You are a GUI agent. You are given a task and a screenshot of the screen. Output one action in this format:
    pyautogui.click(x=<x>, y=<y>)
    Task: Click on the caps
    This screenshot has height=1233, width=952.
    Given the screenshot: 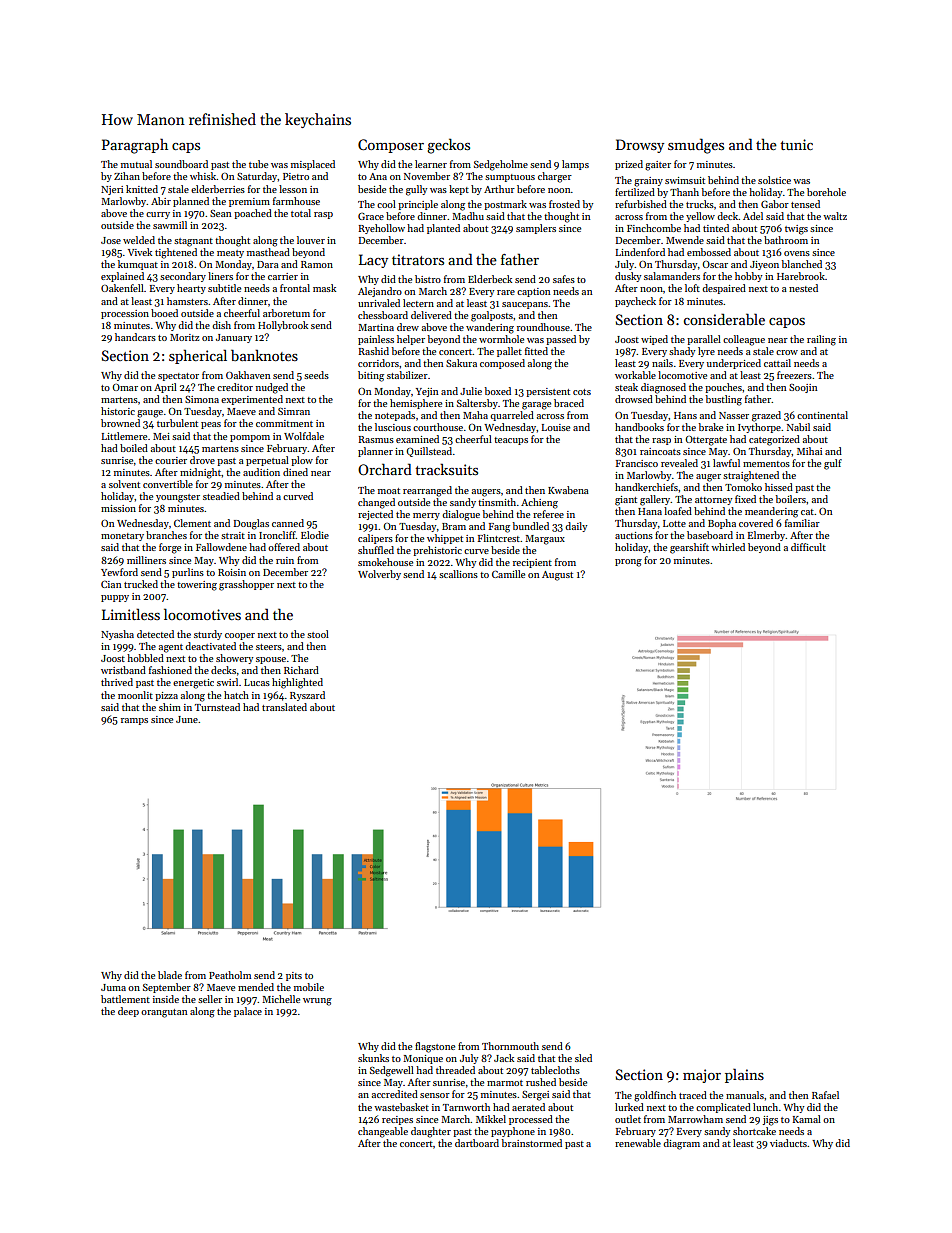 What is the action you would take?
    pyautogui.click(x=186, y=148)
